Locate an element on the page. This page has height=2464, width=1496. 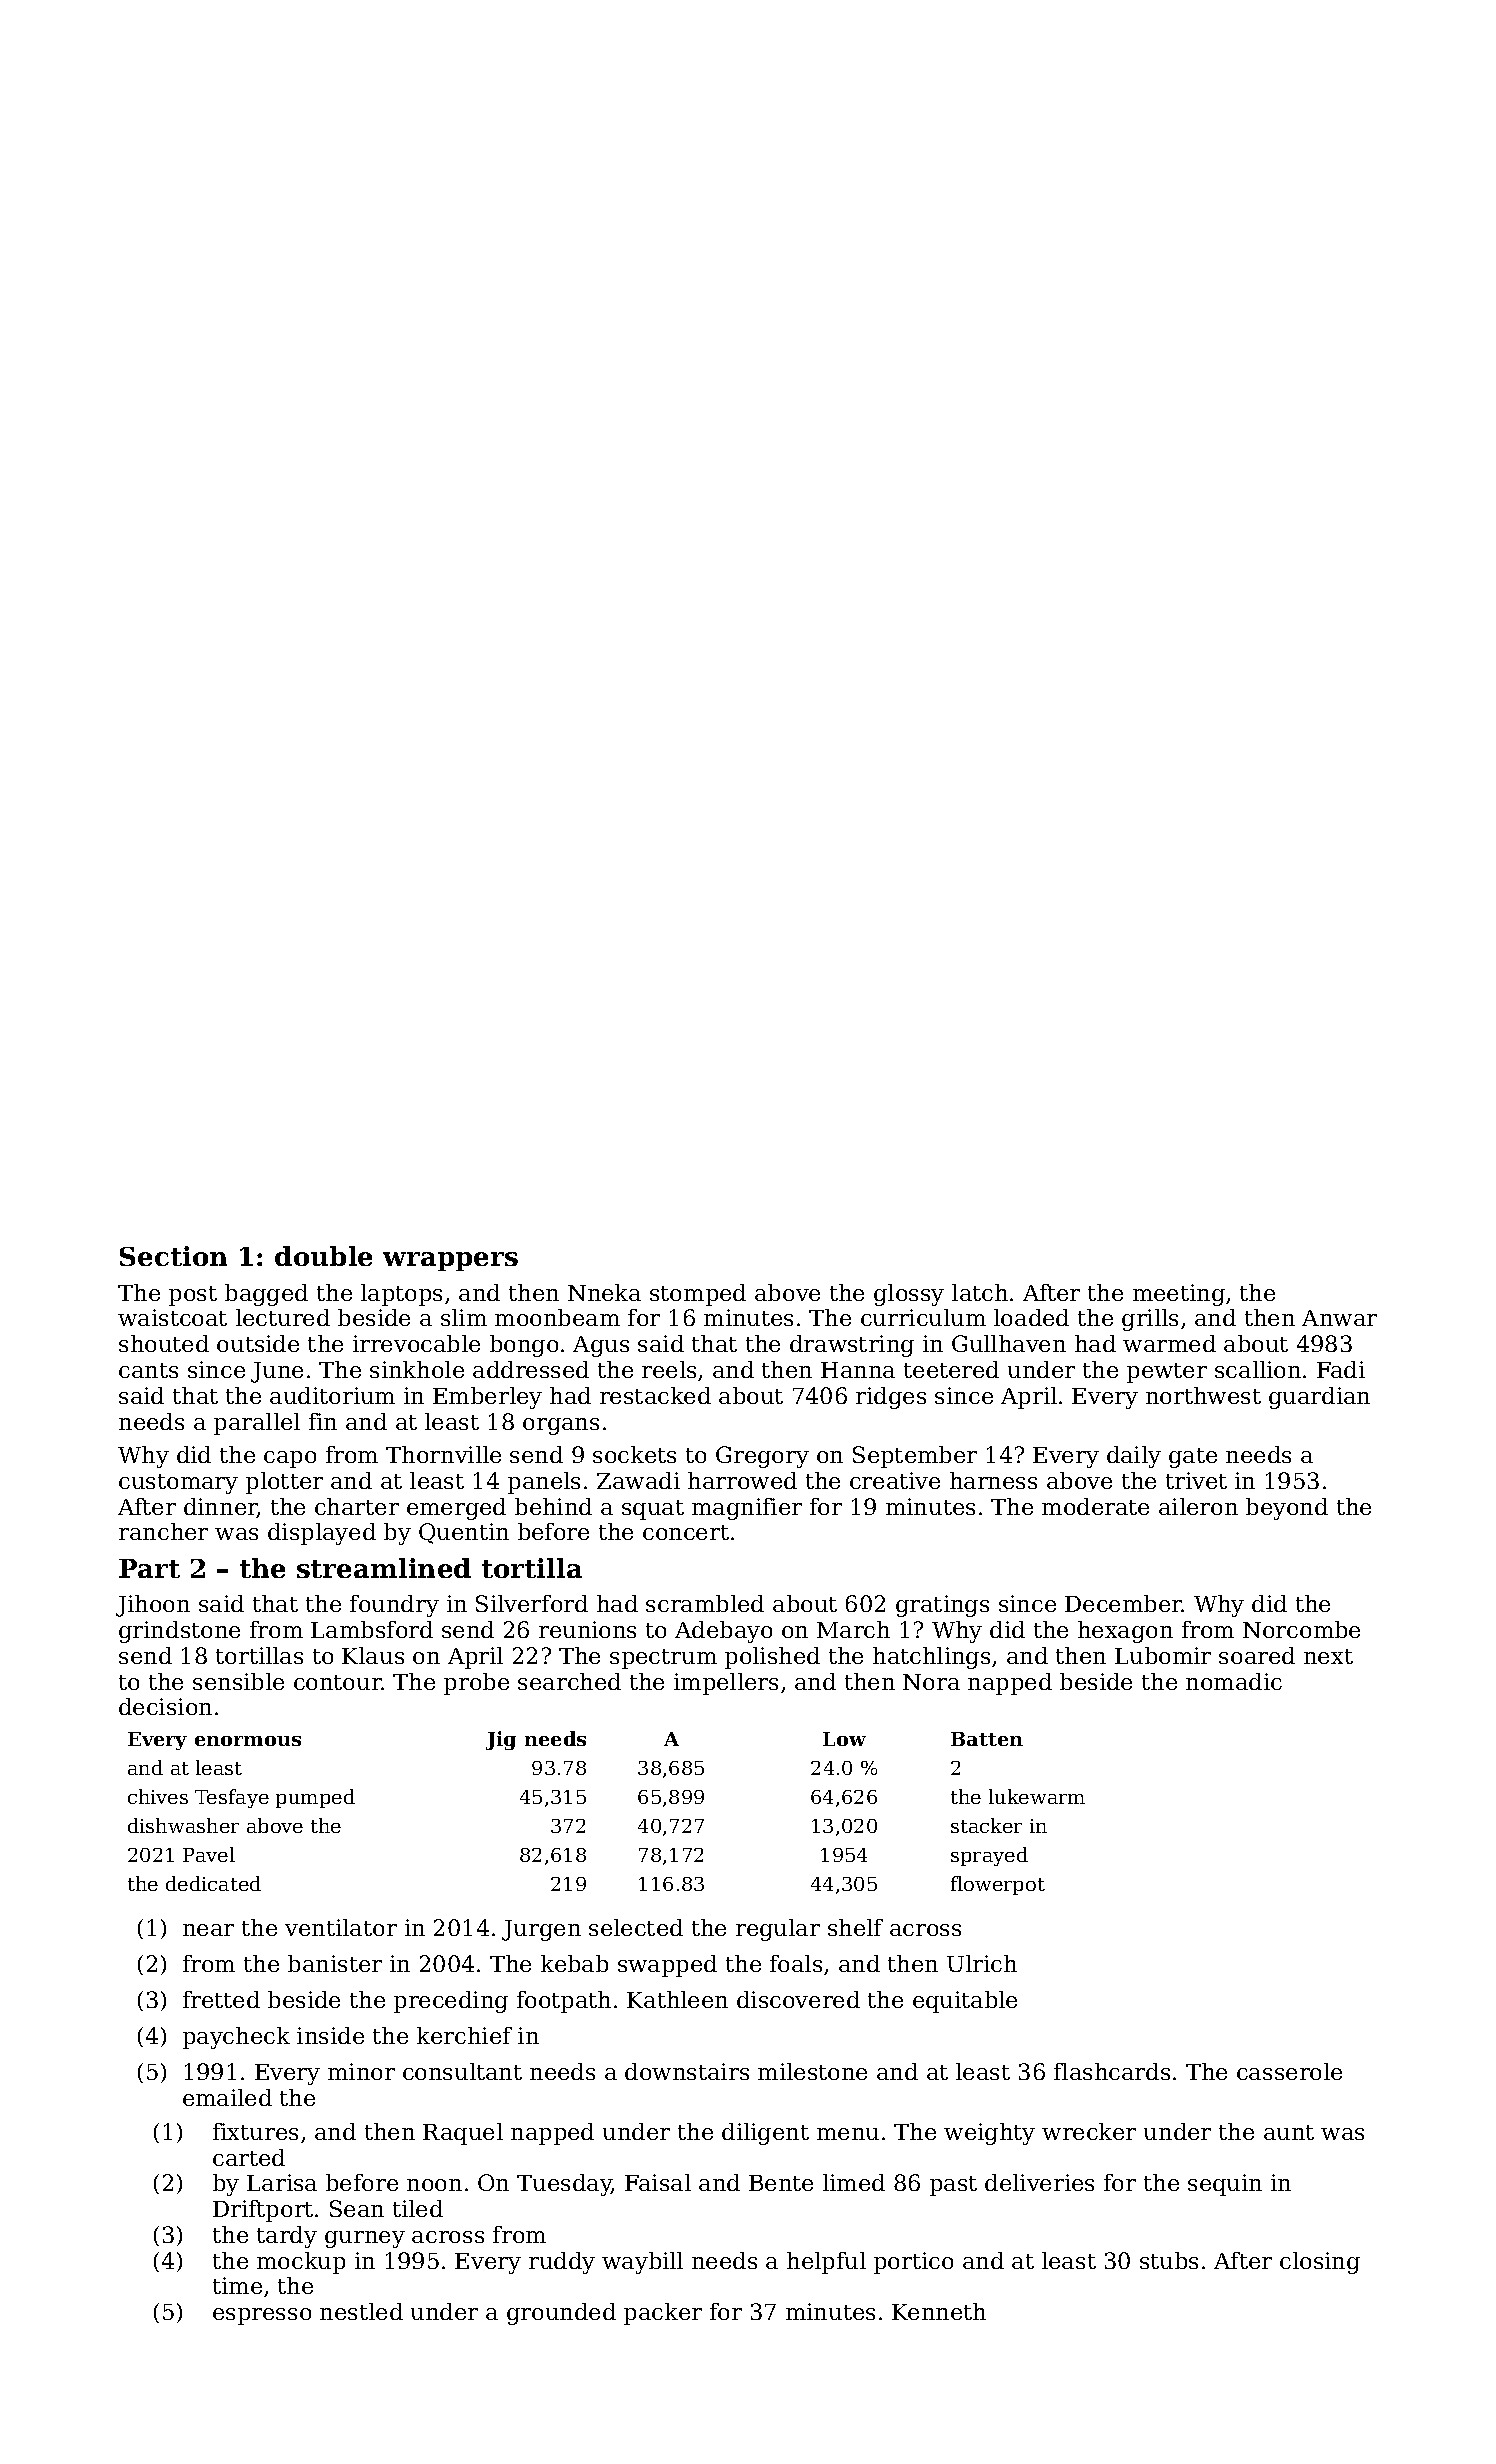
stubs is located at coordinates (1169, 2260).
